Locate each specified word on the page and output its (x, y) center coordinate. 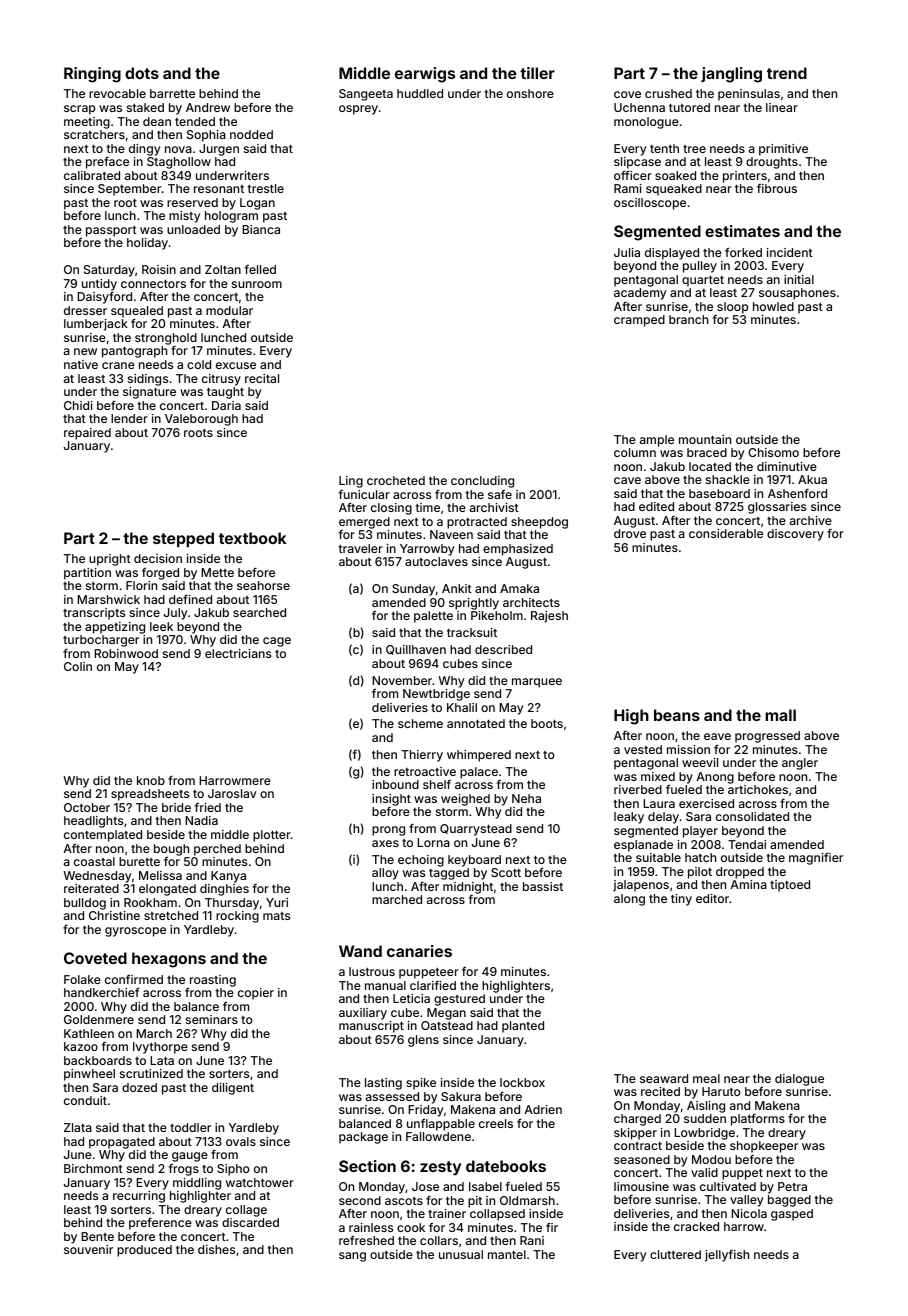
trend (787, 73)
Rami (628, 188)
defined (190, 599)
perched (217, 850)
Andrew (208, 107)
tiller (537, 73)
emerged (364, 523)
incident (790, 252)
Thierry (422, 756)
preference (160, 1223)
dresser (85, 310)
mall (780, 715)
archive (811, 520)
